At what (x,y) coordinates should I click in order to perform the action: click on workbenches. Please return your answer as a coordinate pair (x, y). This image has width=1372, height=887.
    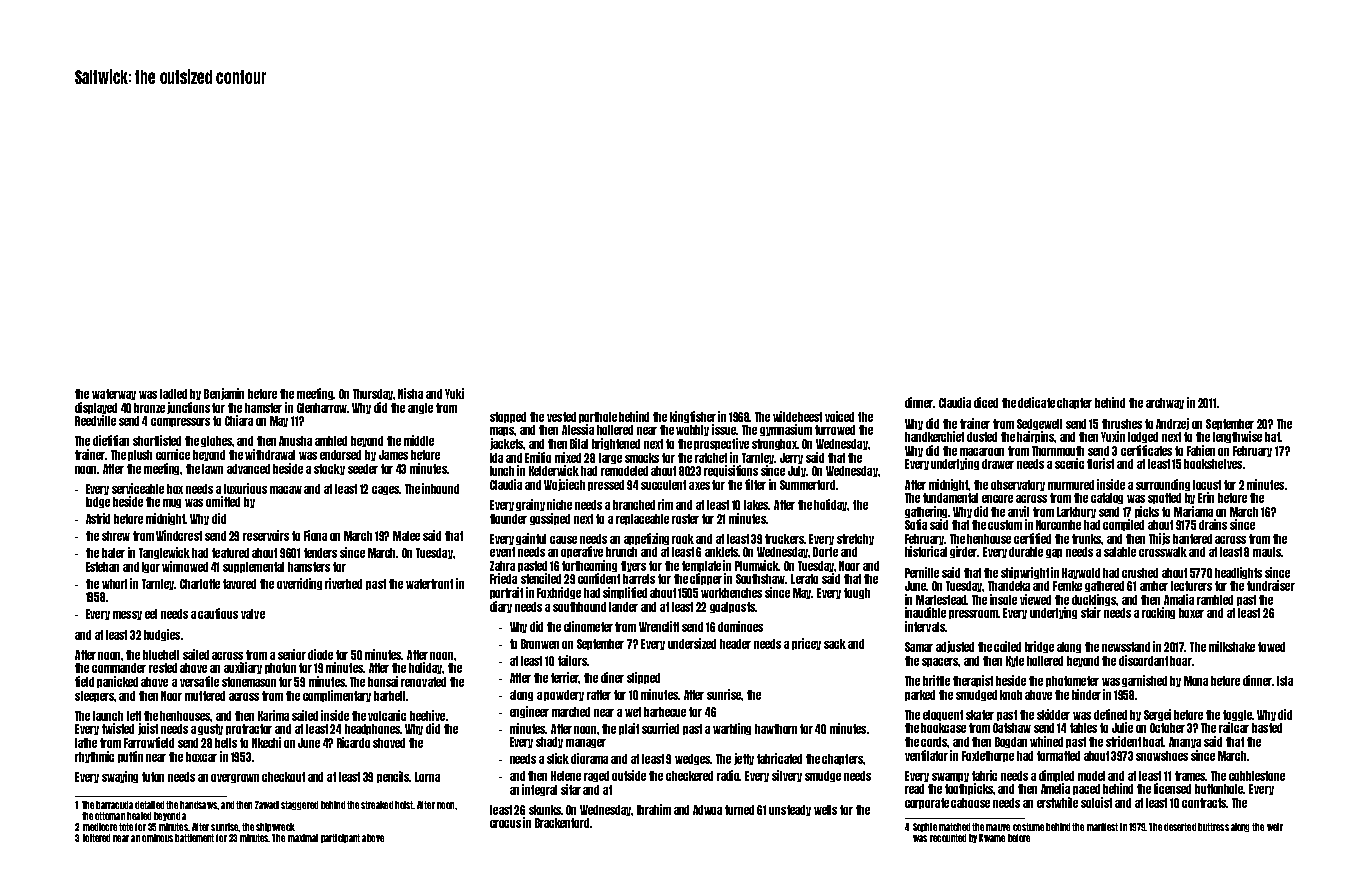
    Looking at the image, I should click on (731, 593).
